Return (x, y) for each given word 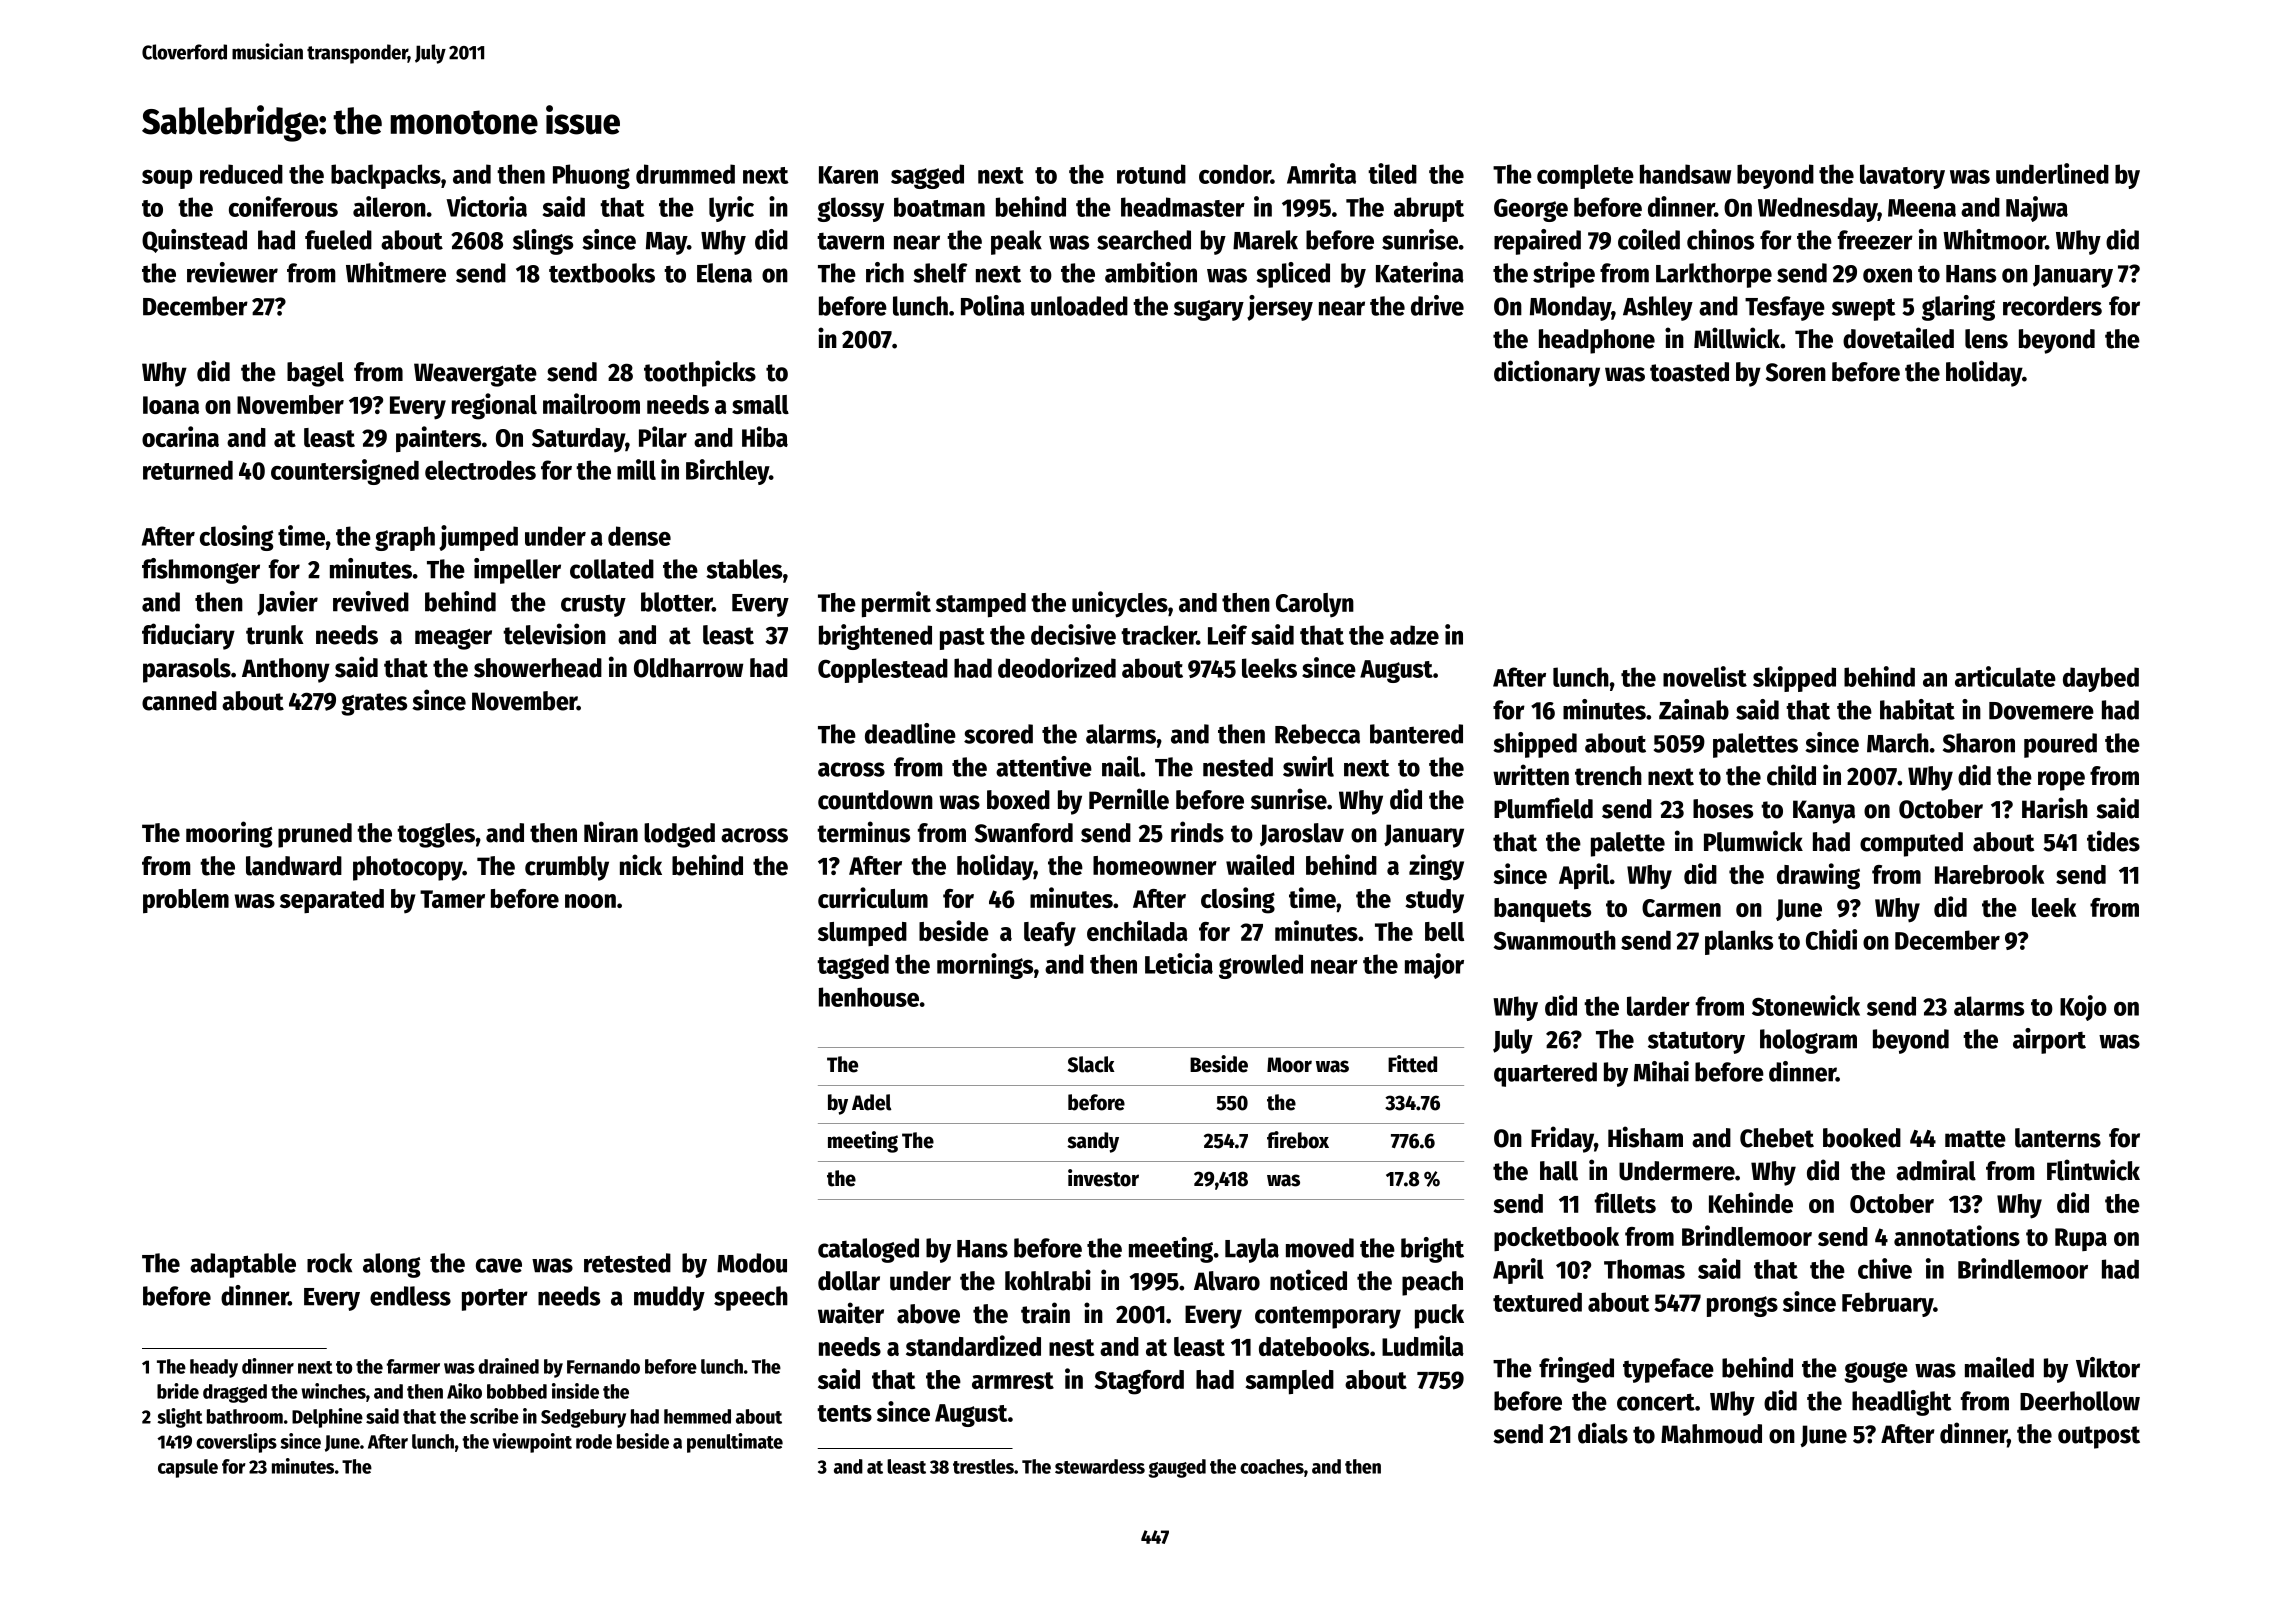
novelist (1705, 676)
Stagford (1139, 1382)
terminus (863, 832)
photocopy (408, 868)
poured (2060, 745)
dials (1603, 1433)
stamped (981, 605)
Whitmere (396, 272)
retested (627, 1263)
